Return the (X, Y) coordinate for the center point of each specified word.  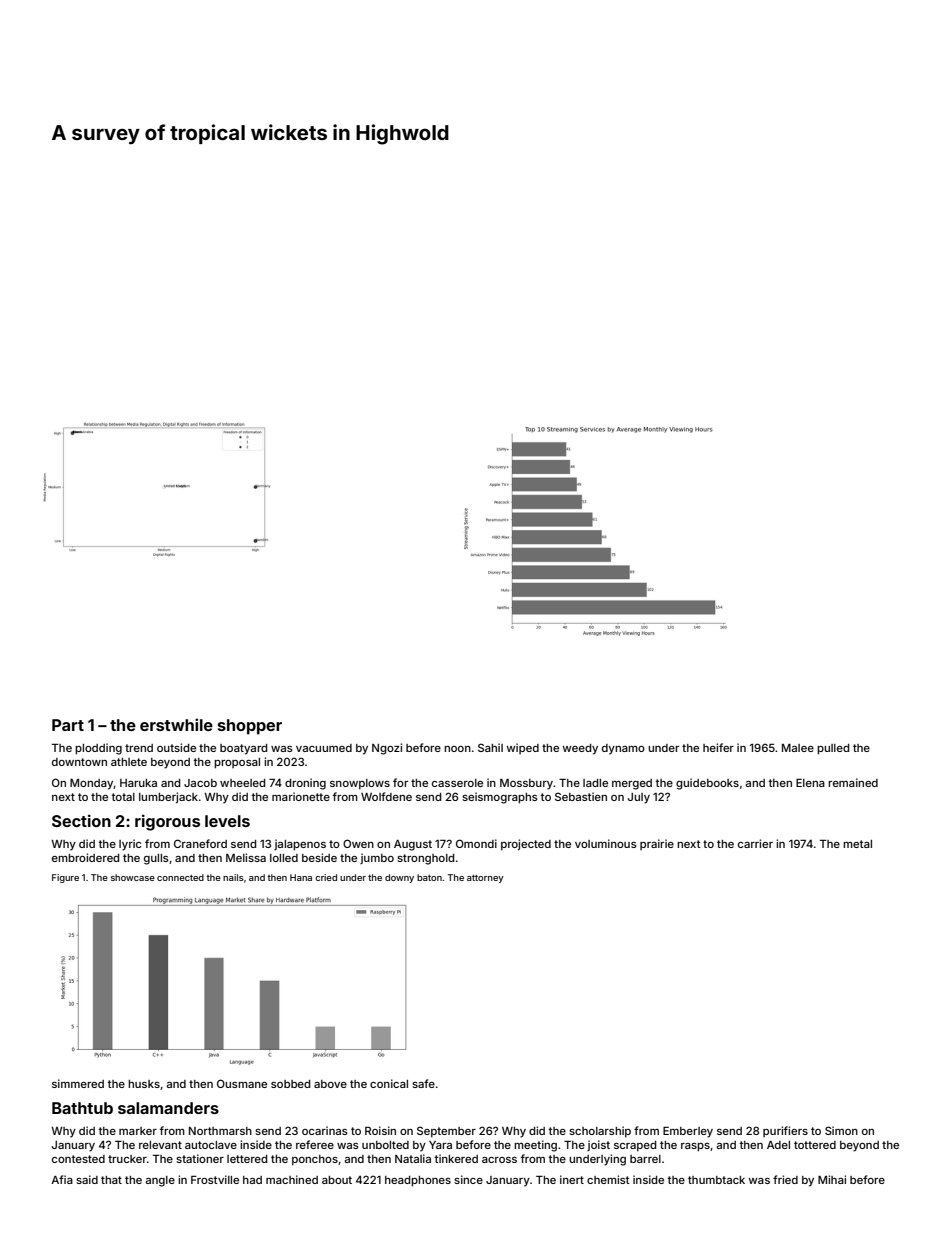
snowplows (360, 784)
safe (423, 1083)
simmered (78, 1083)
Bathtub (82, 1108)
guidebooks (707, 784)
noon (457, 749)
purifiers (785, 1131)
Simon (841, 1130)
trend (139, 748)
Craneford (200, 843)
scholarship (600, 1132)
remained (853, 782)
